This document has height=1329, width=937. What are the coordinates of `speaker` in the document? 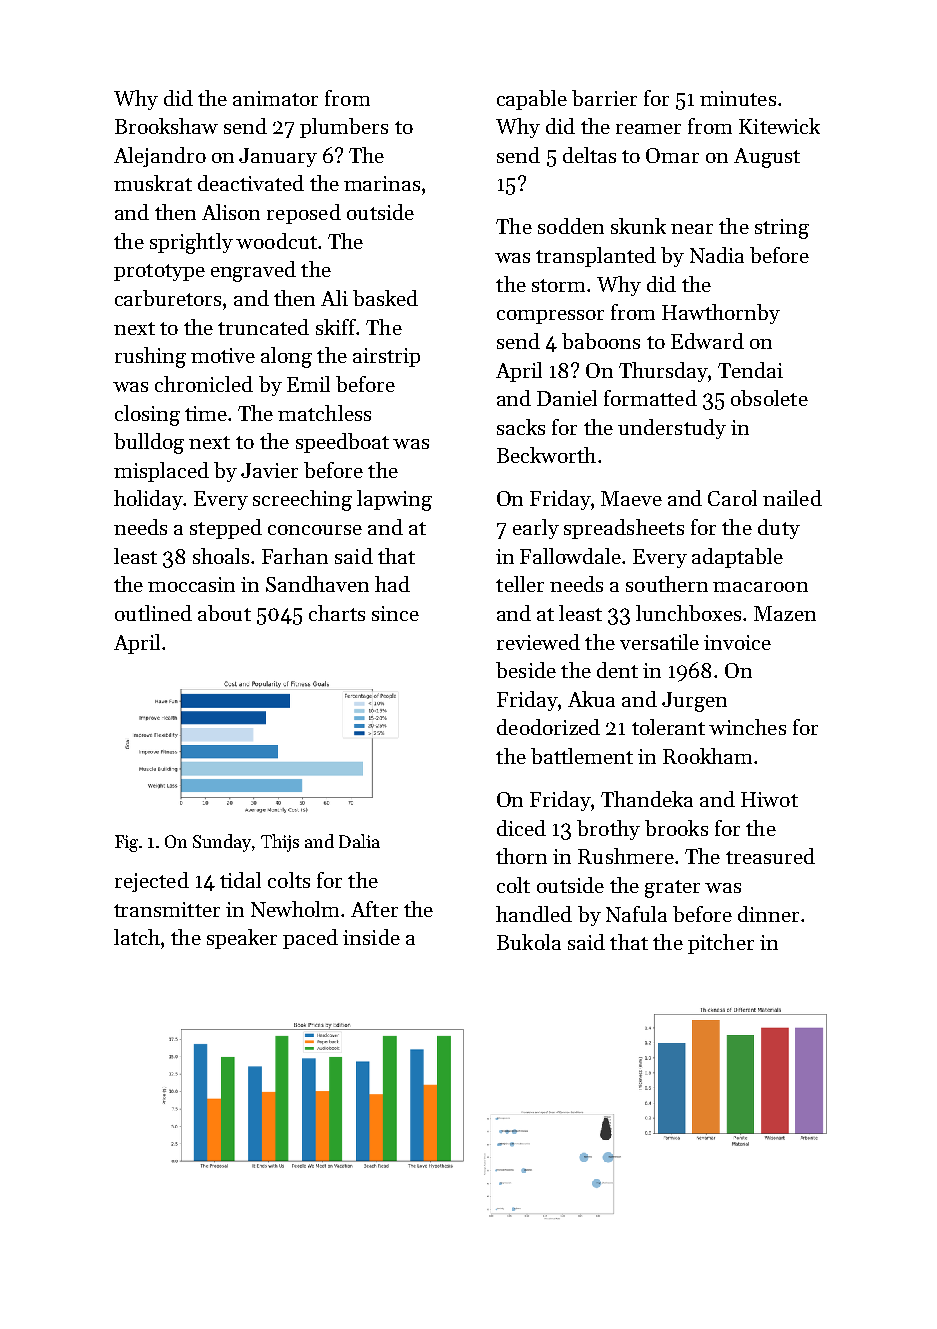 It's located at (242, 939).
